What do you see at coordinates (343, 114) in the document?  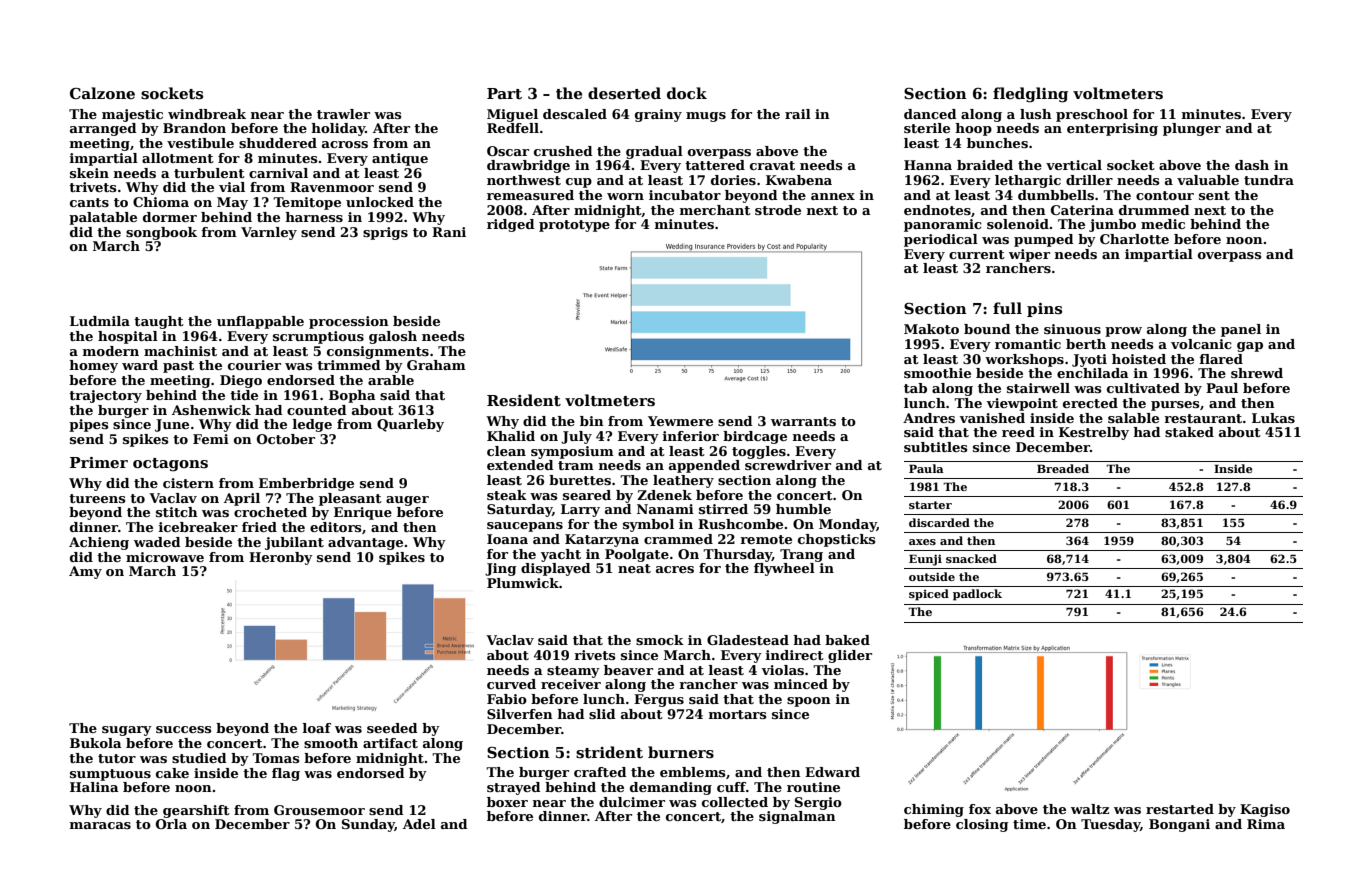 I see `trawler` at bounding box center [343, 114].
